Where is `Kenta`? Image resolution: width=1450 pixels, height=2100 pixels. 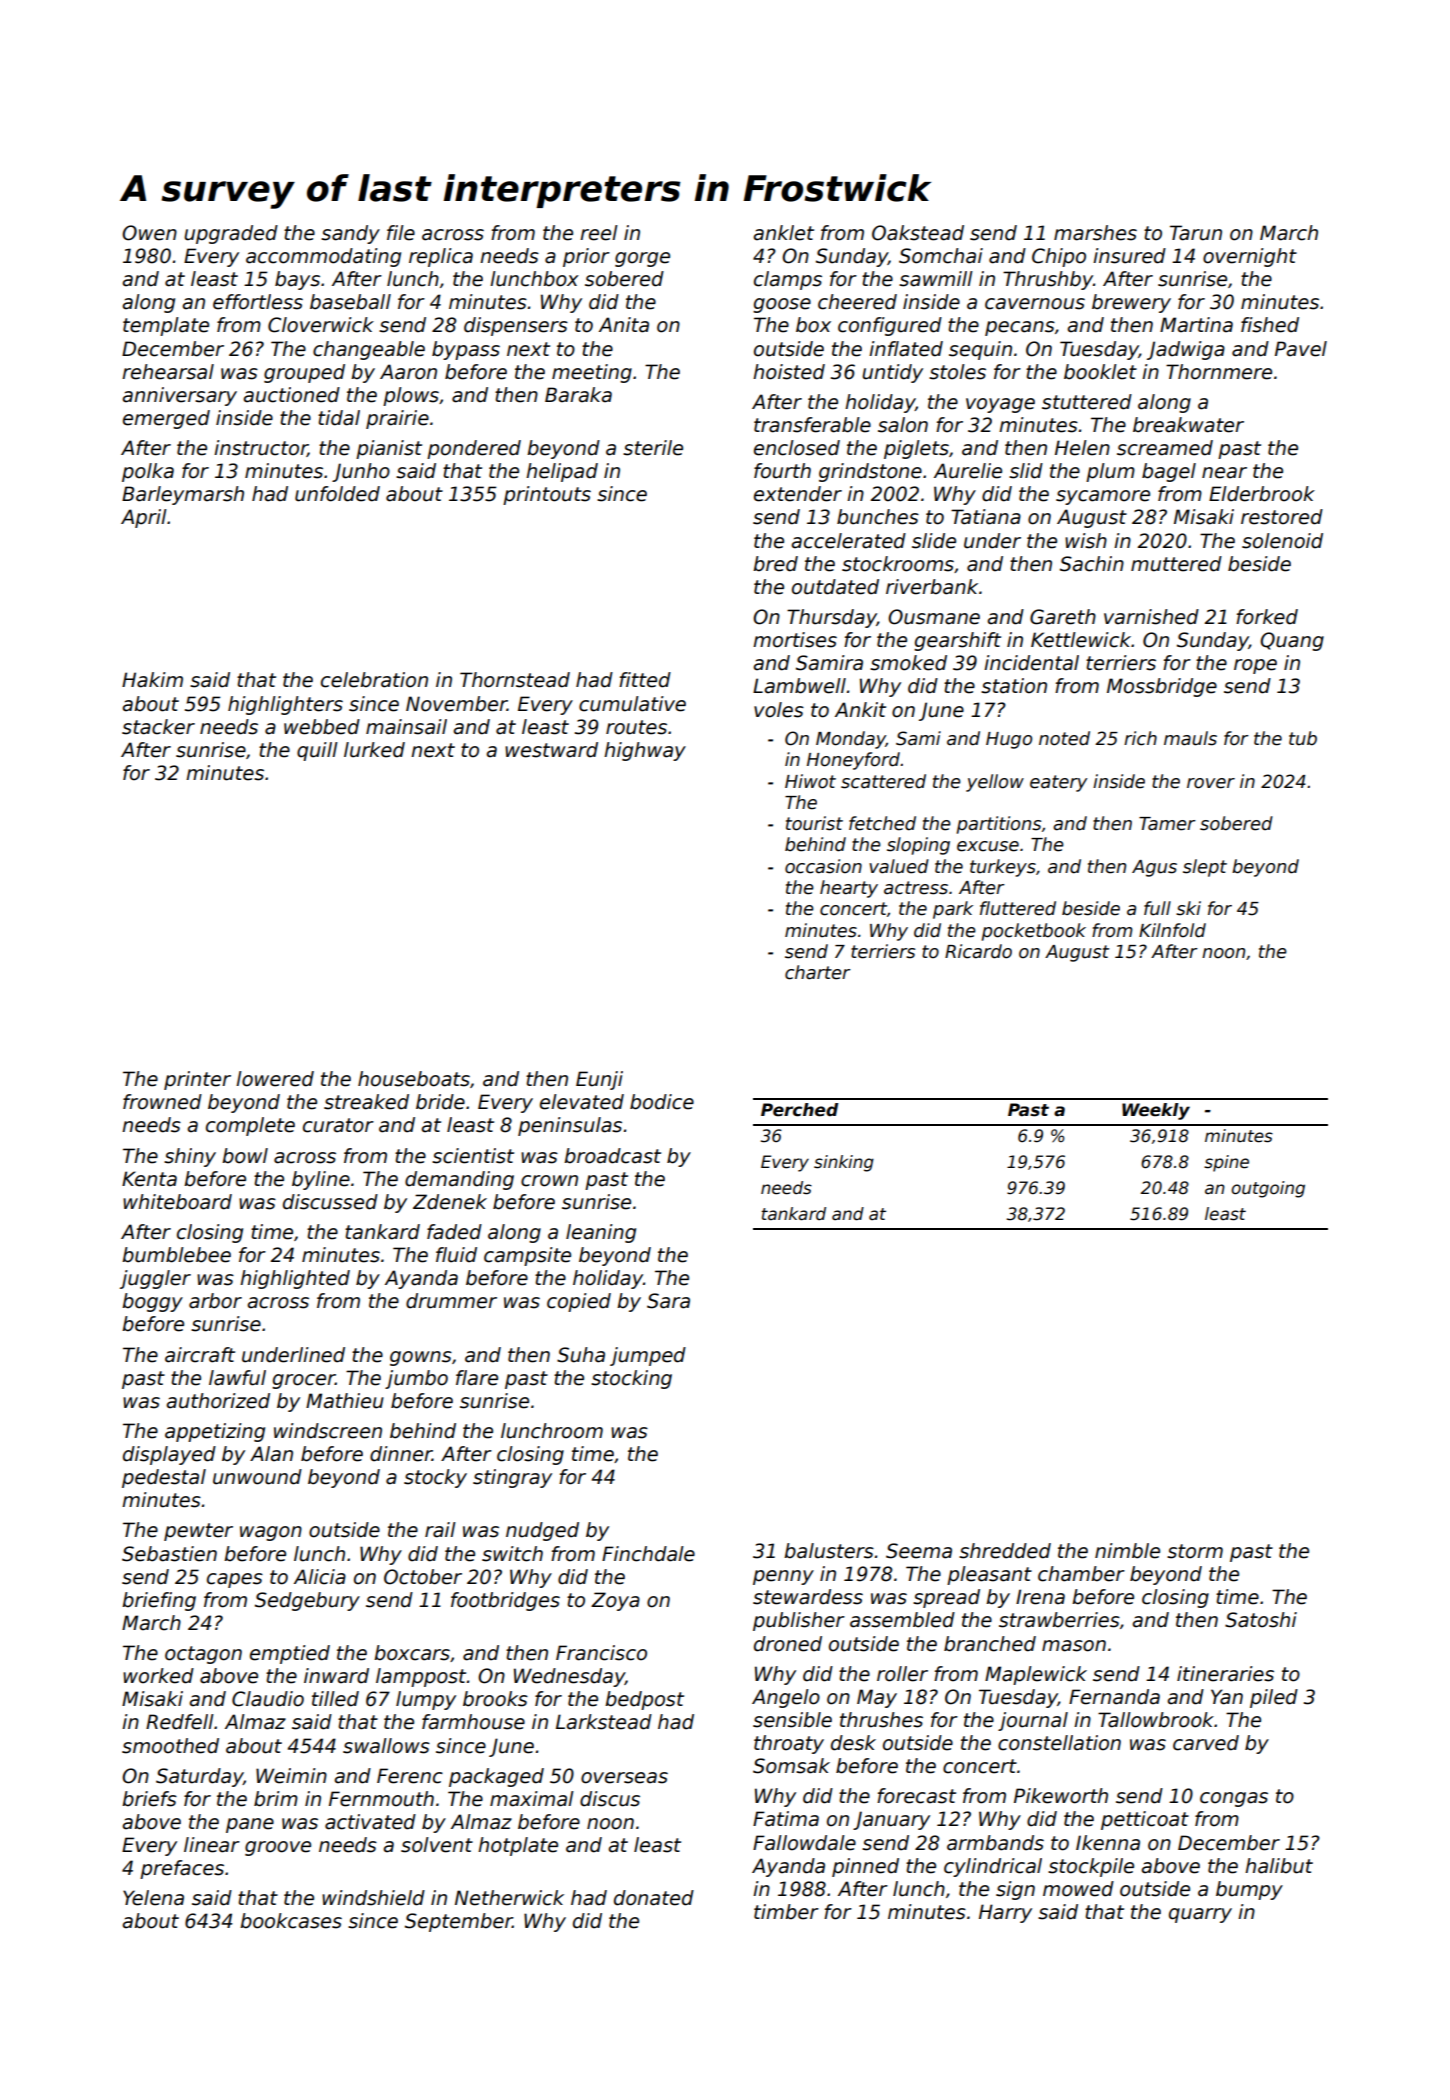 Kenta is located at coordinates (149, 1179).
